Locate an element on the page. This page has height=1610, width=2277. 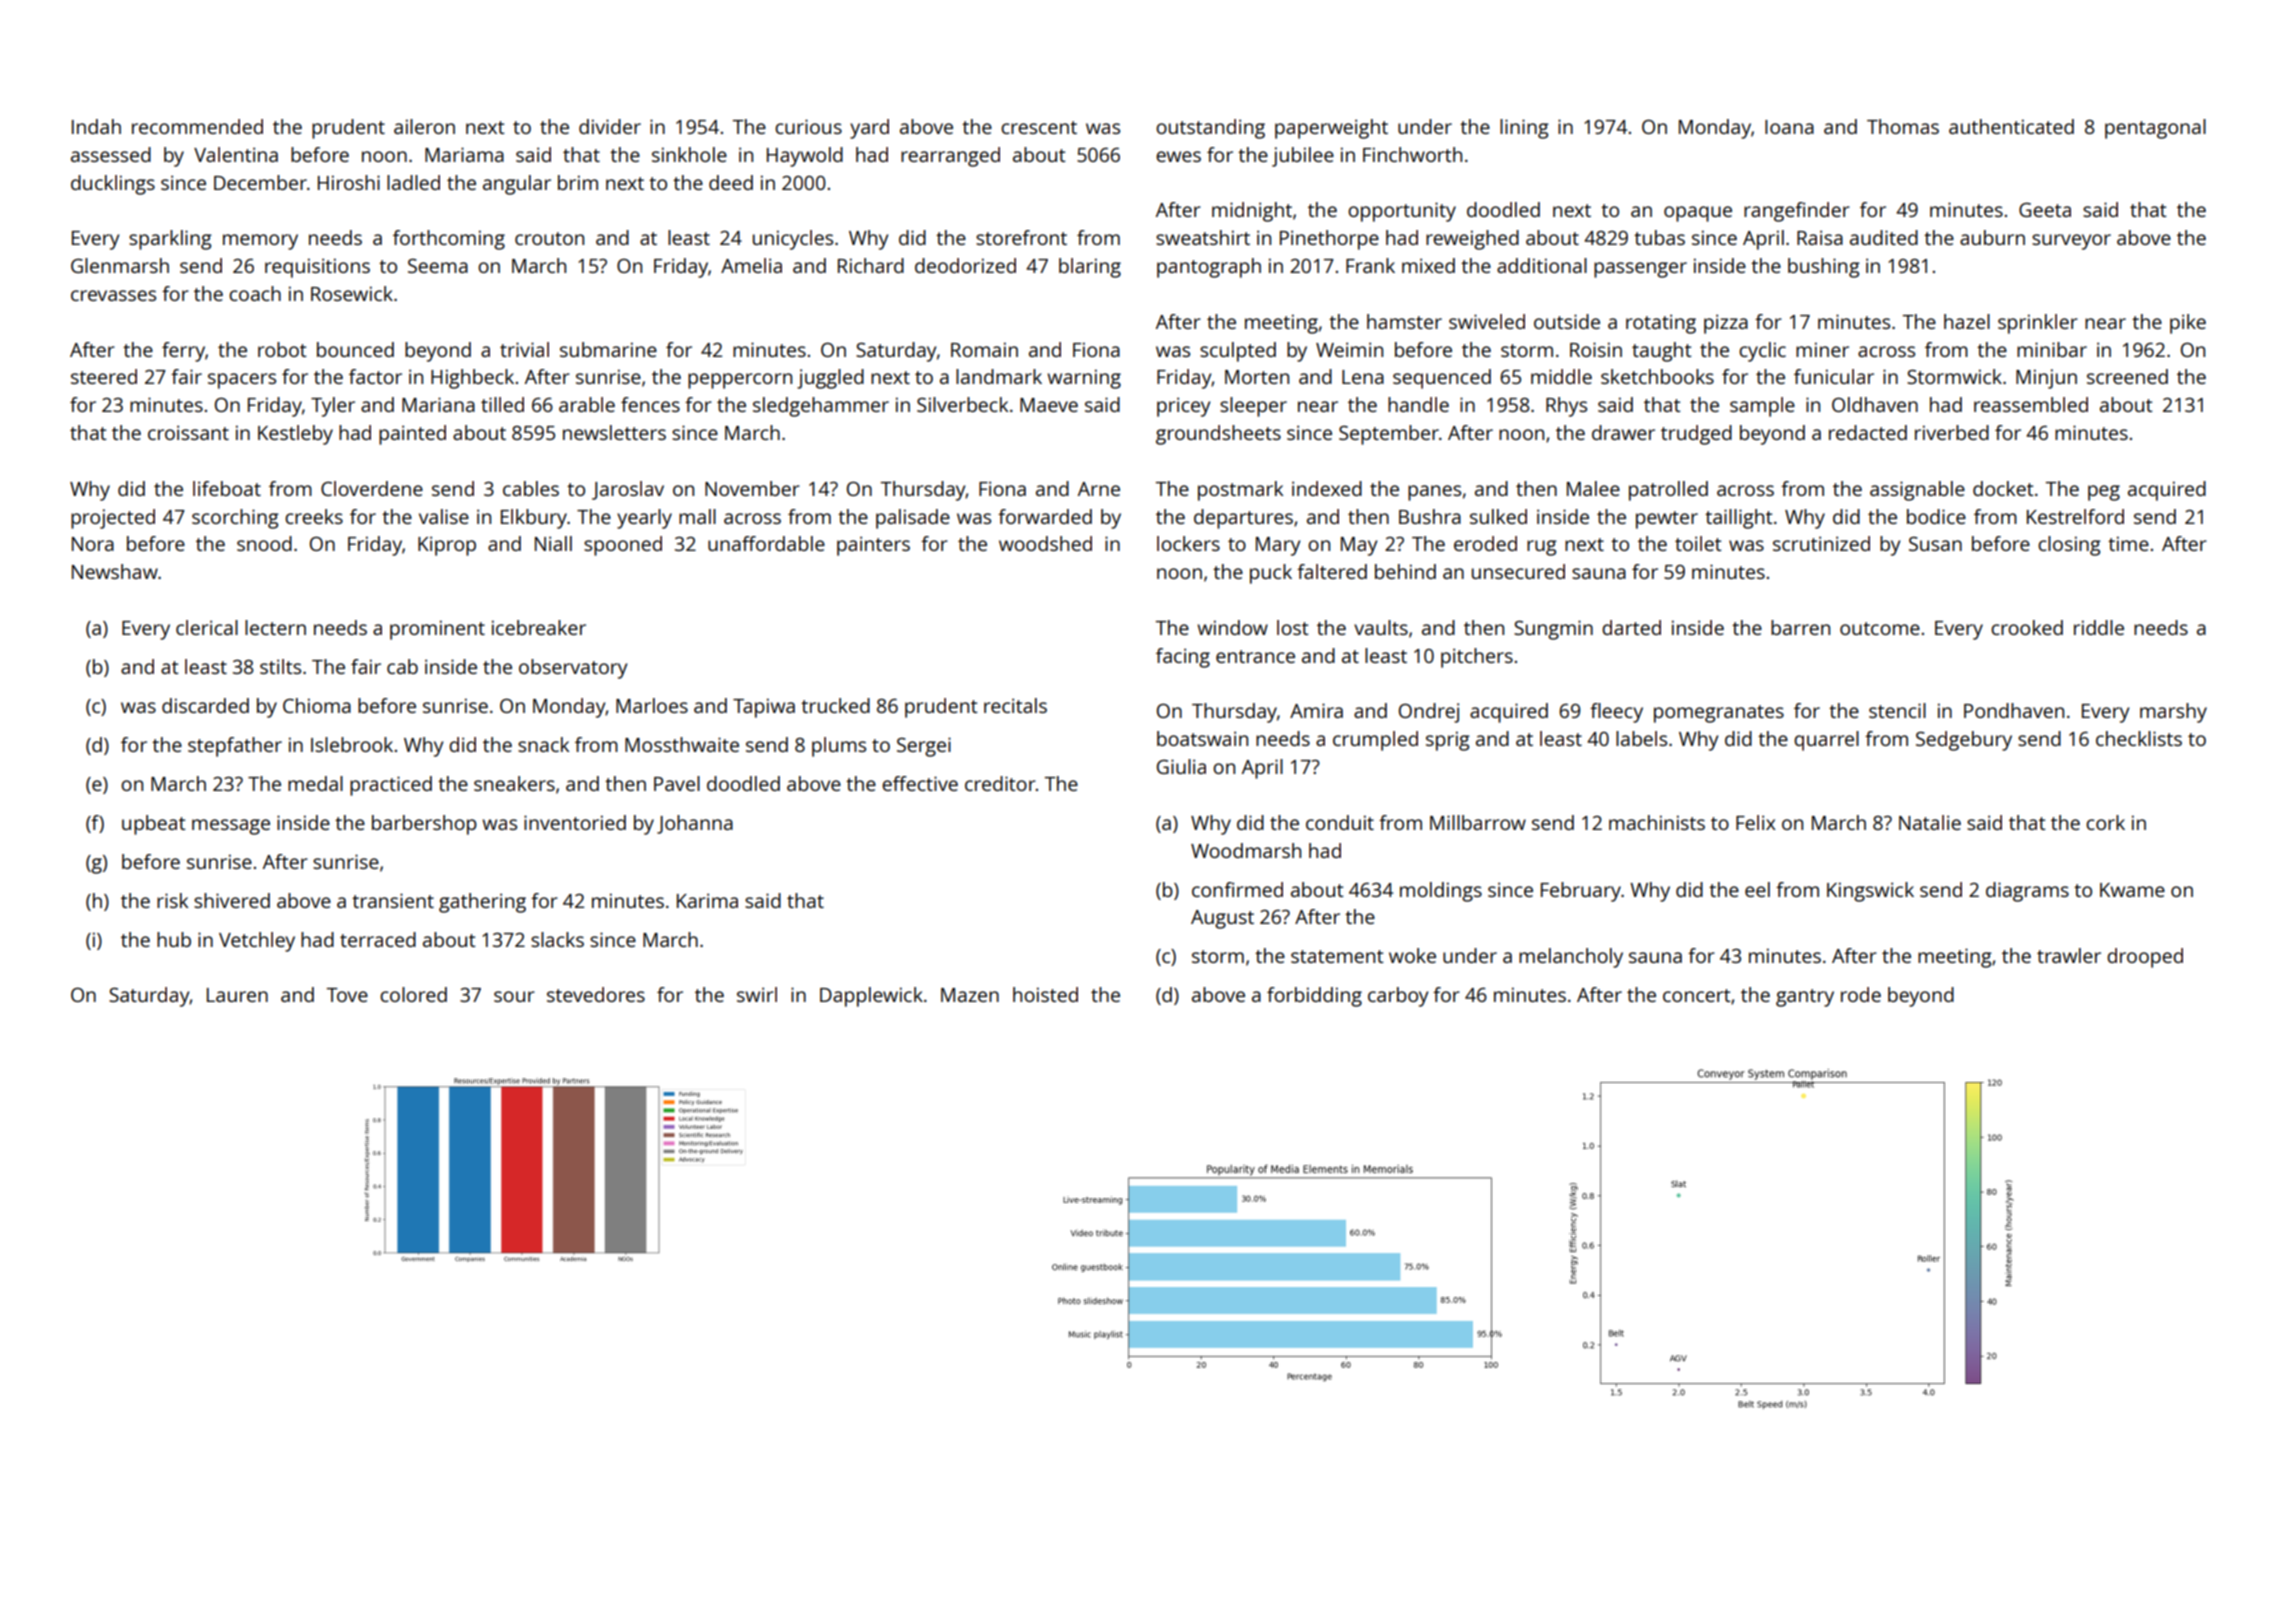
croissant is located at coordinates (188, 432).
